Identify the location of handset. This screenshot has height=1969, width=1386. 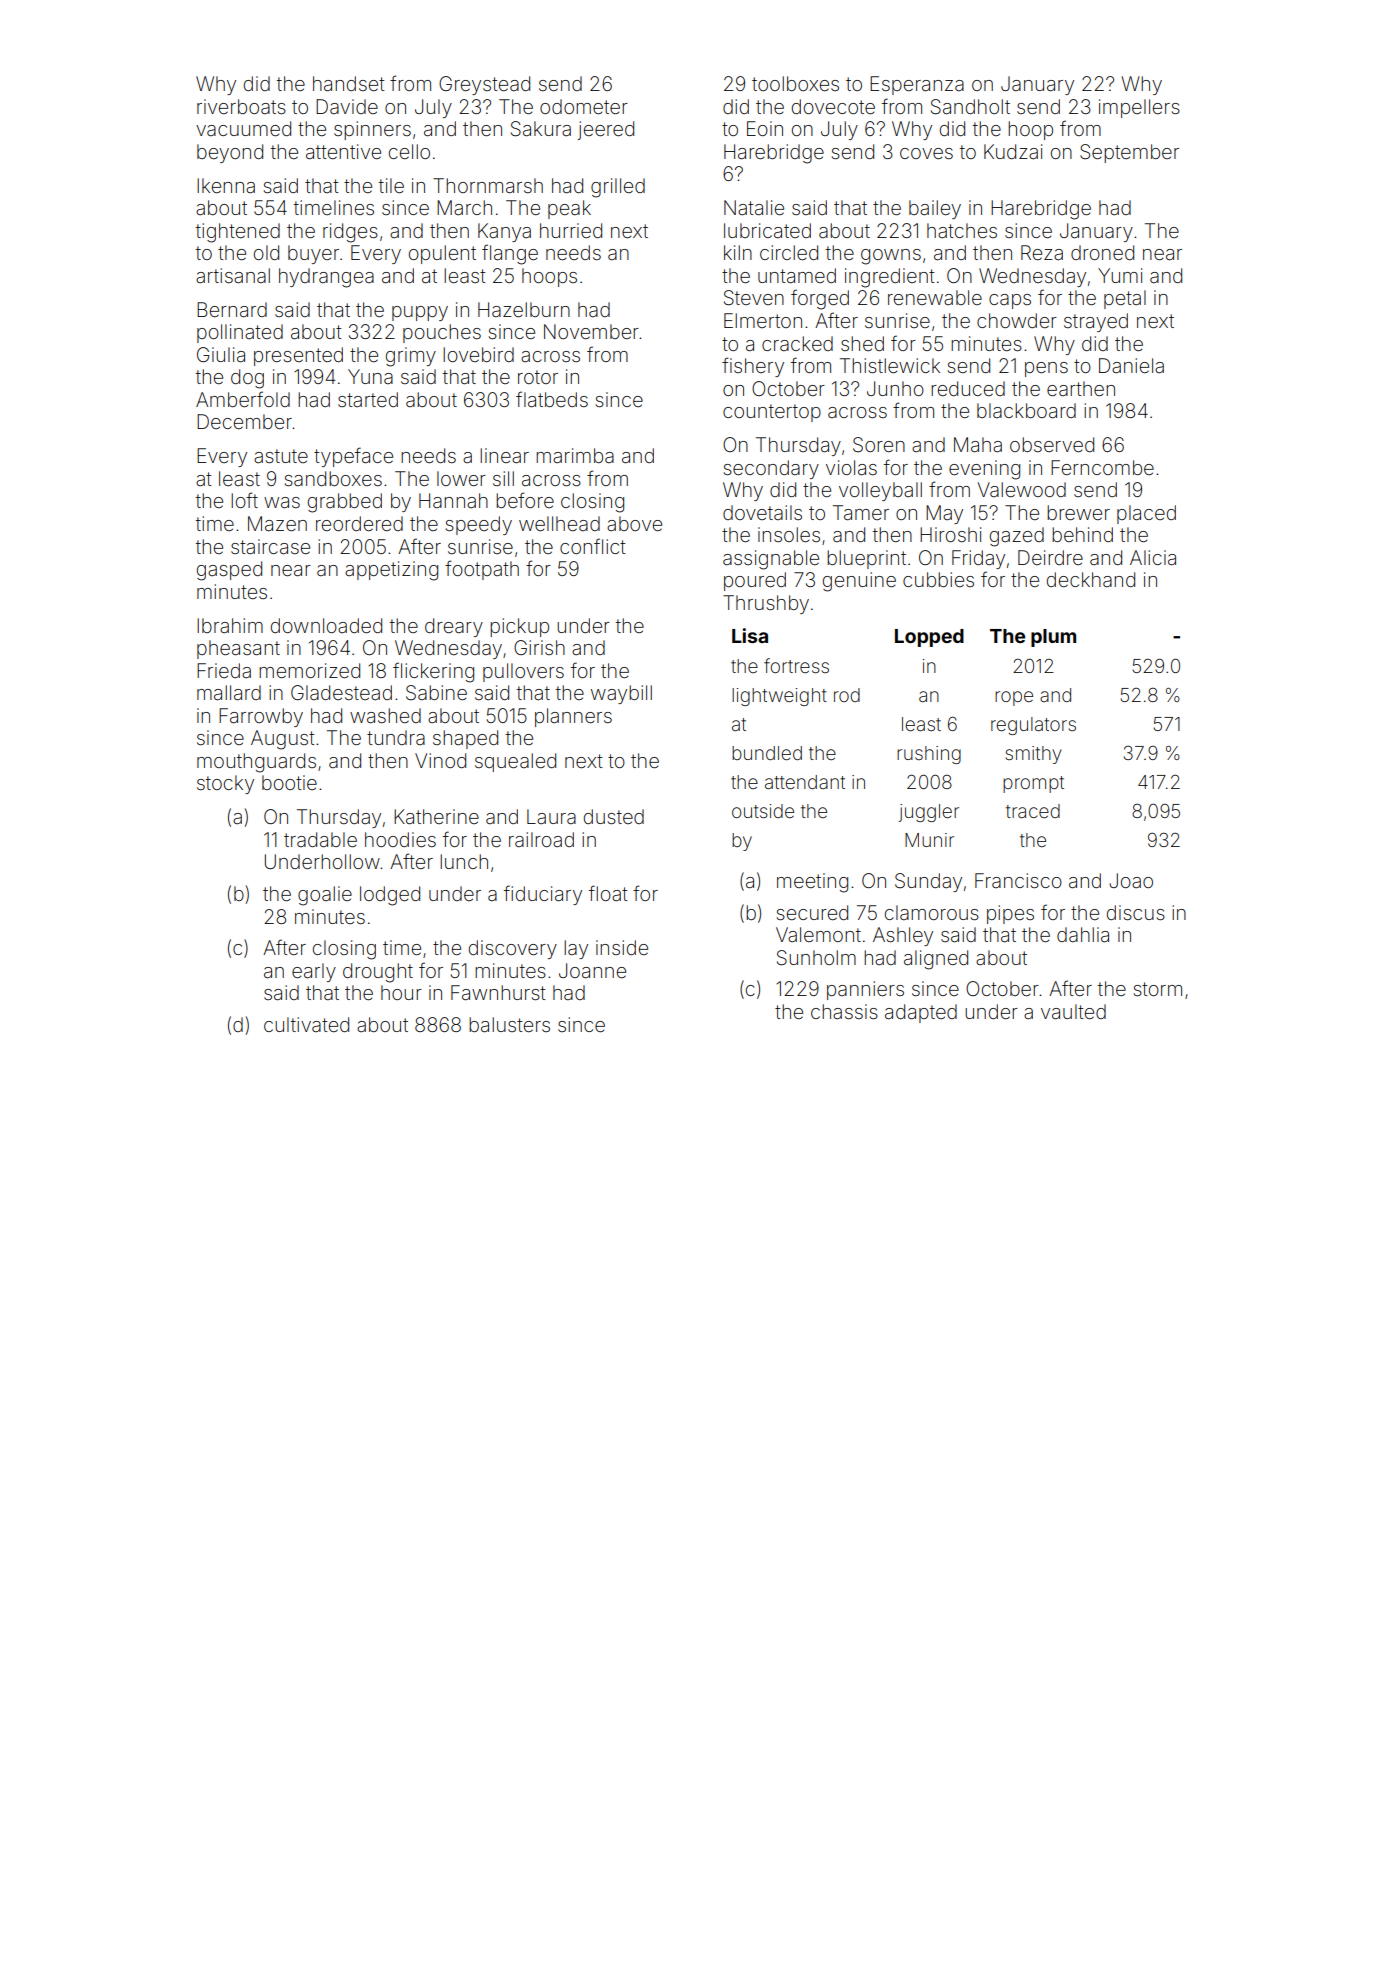
(349, 83).
